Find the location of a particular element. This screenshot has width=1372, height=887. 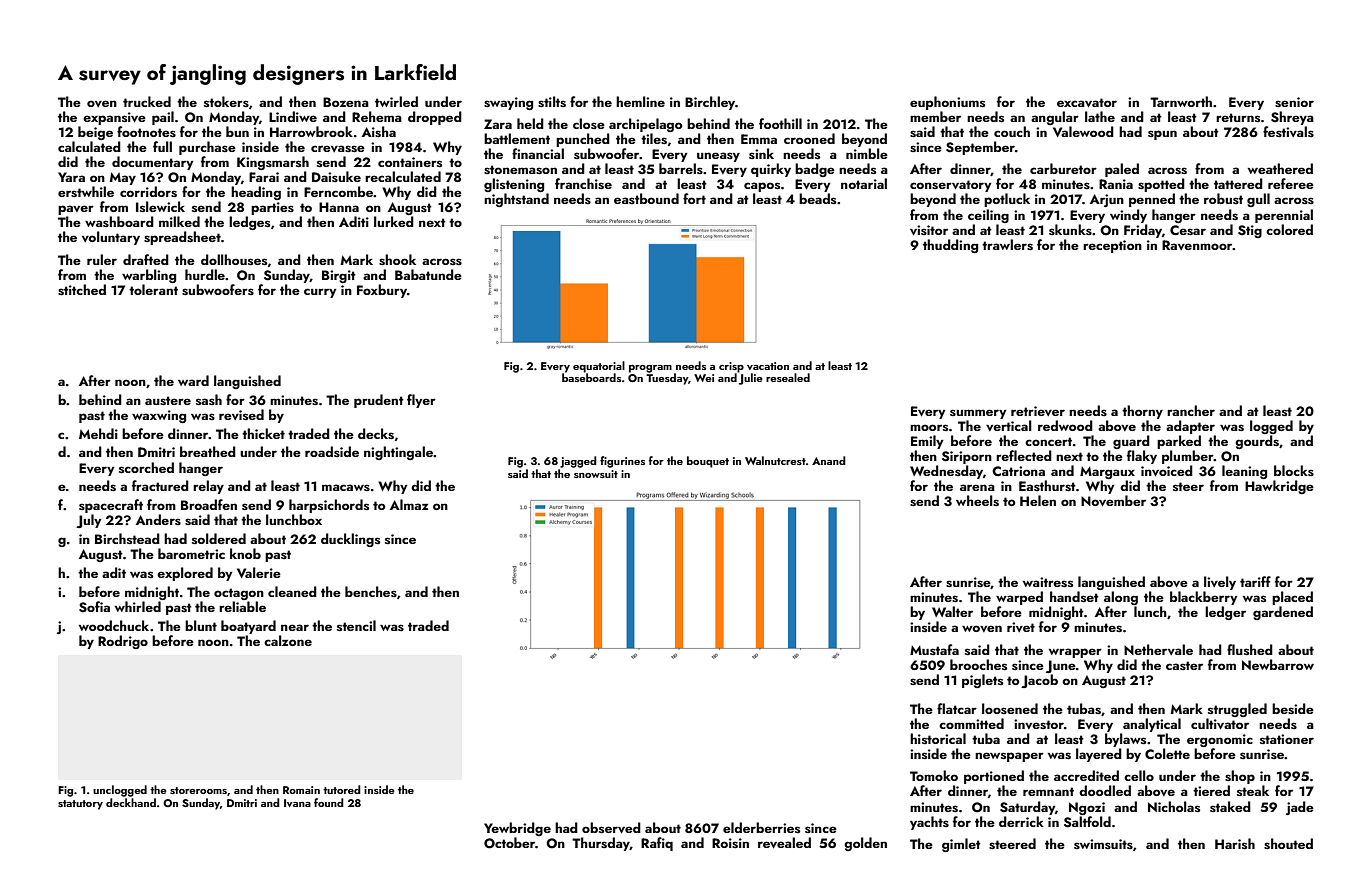

Tarnworth is located at coordinates (1181, 101).
